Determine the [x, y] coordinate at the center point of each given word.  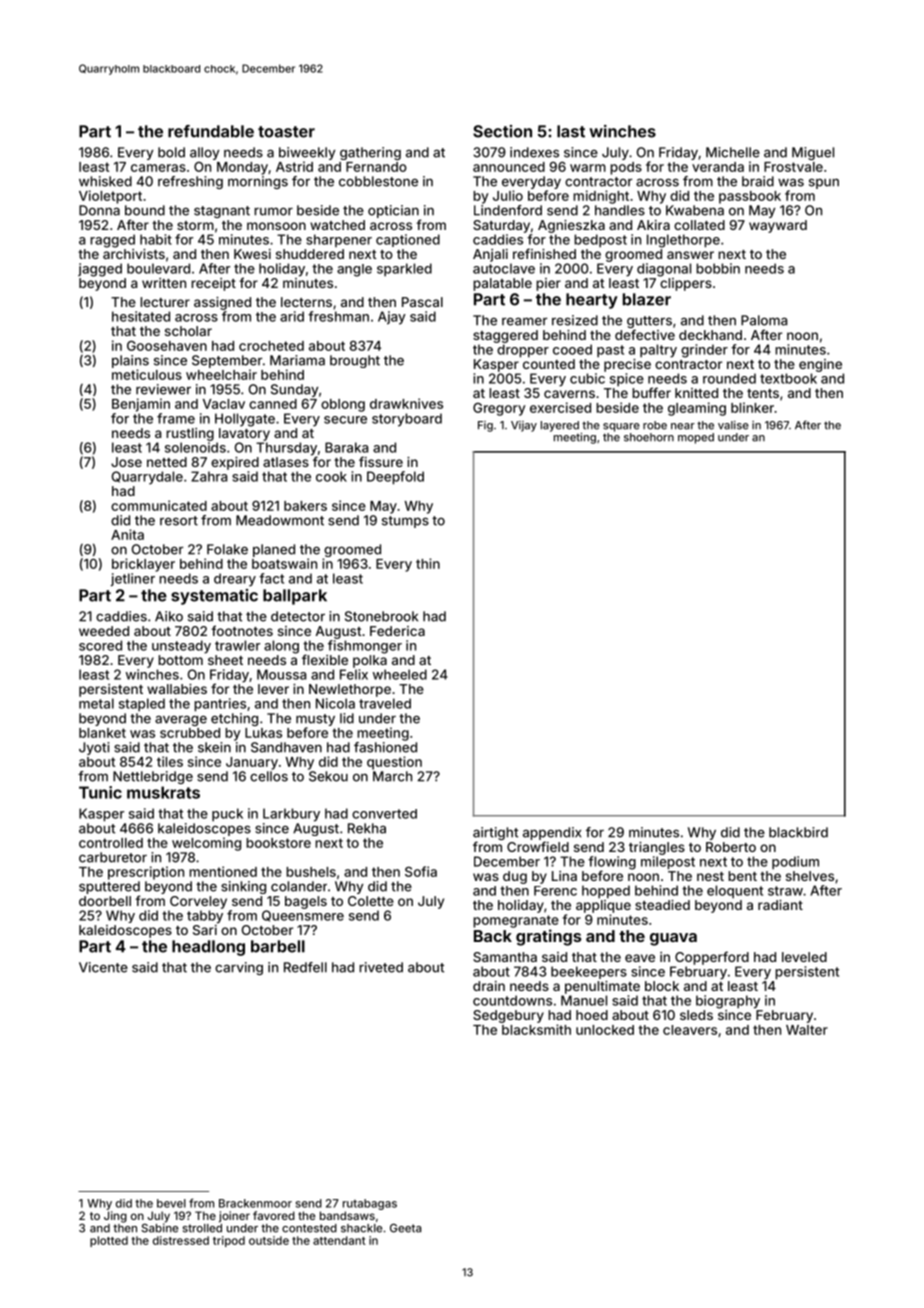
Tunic [100, 792]
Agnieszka [571, 226]
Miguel [813, 153]
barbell [278, 946]
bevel [171, 1203]
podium [795, 863]
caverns [569, 394]
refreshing [190, 182]
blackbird [798, 832]
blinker [752, 407]
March [392, 776]
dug [515, 877]
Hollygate [245, 420]
